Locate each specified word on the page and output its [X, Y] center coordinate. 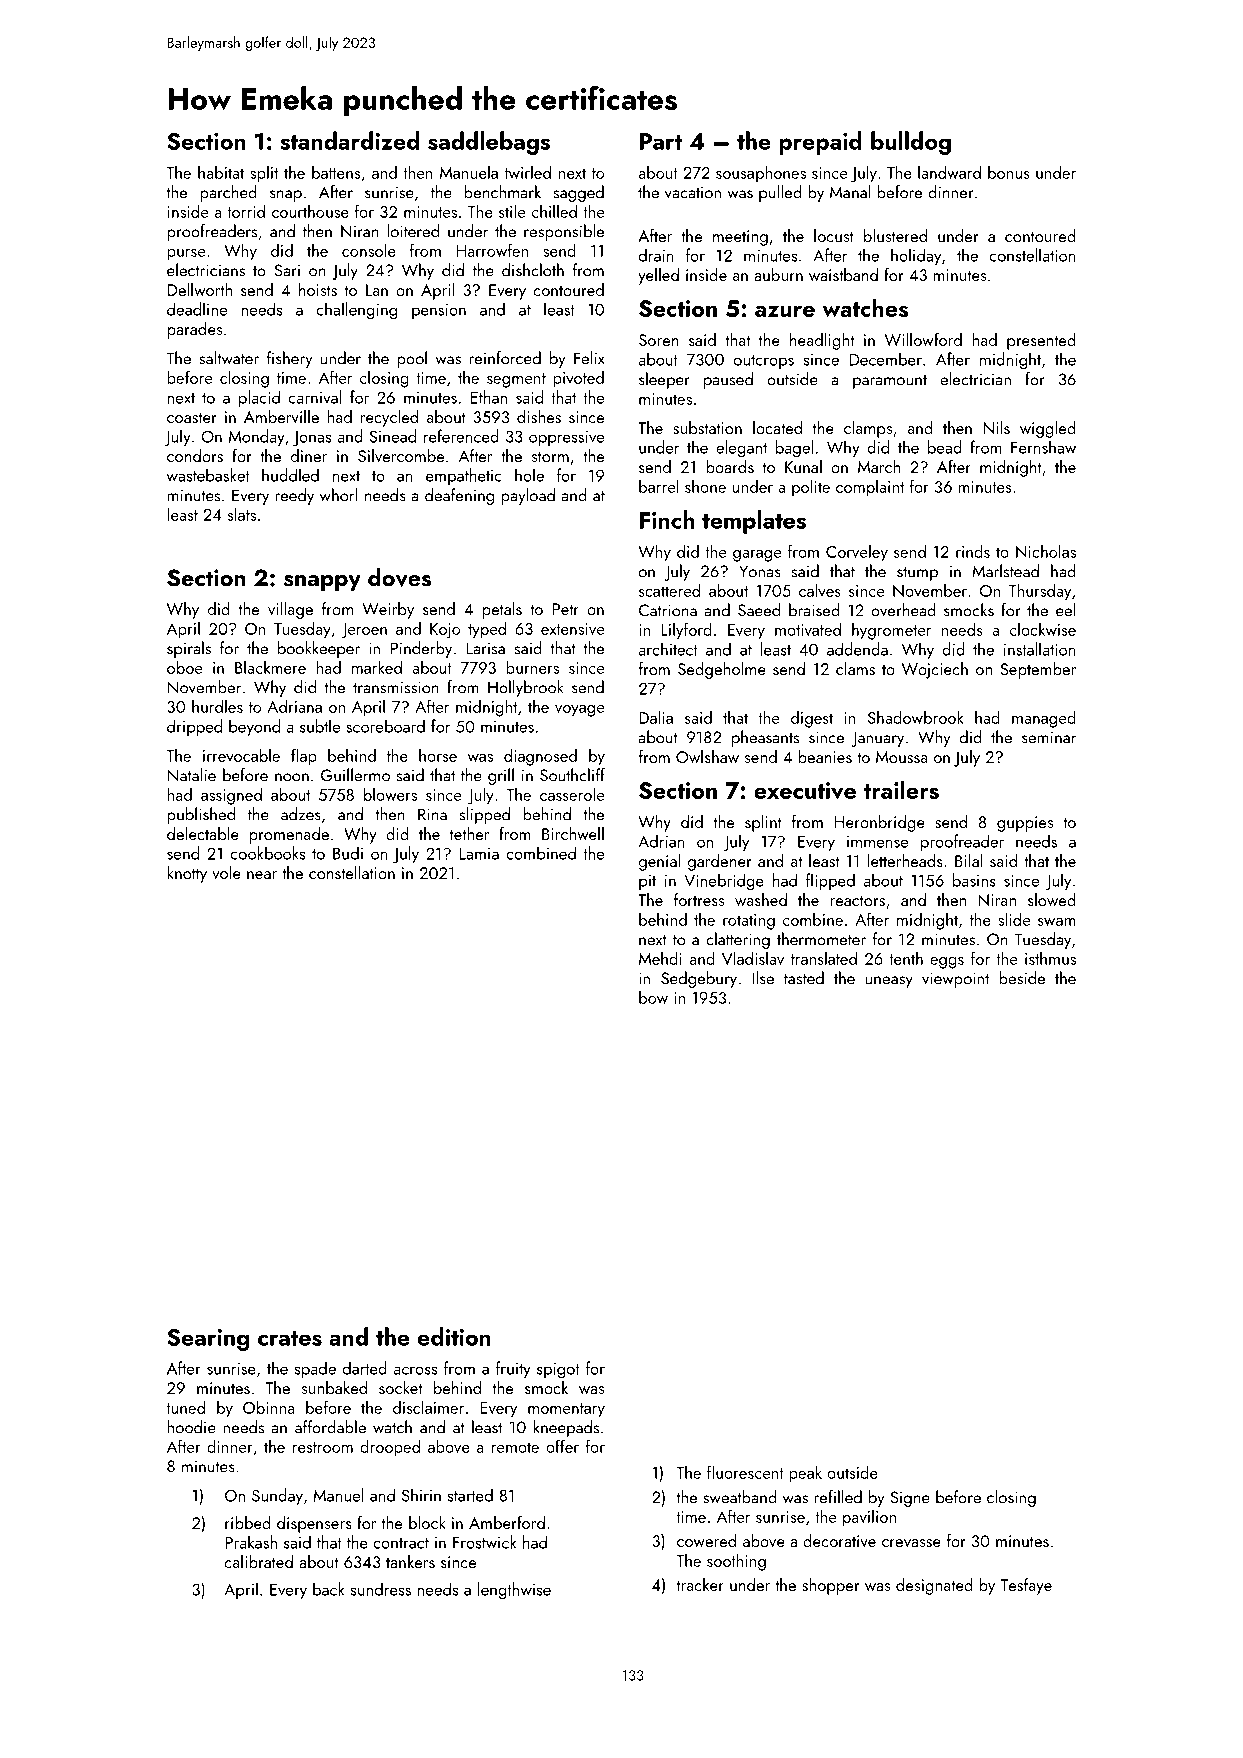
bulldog [911, 143]
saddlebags [489, 143]
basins [974, 880]
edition [454, 1336]
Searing [208, 1340]
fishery [289, 359]
